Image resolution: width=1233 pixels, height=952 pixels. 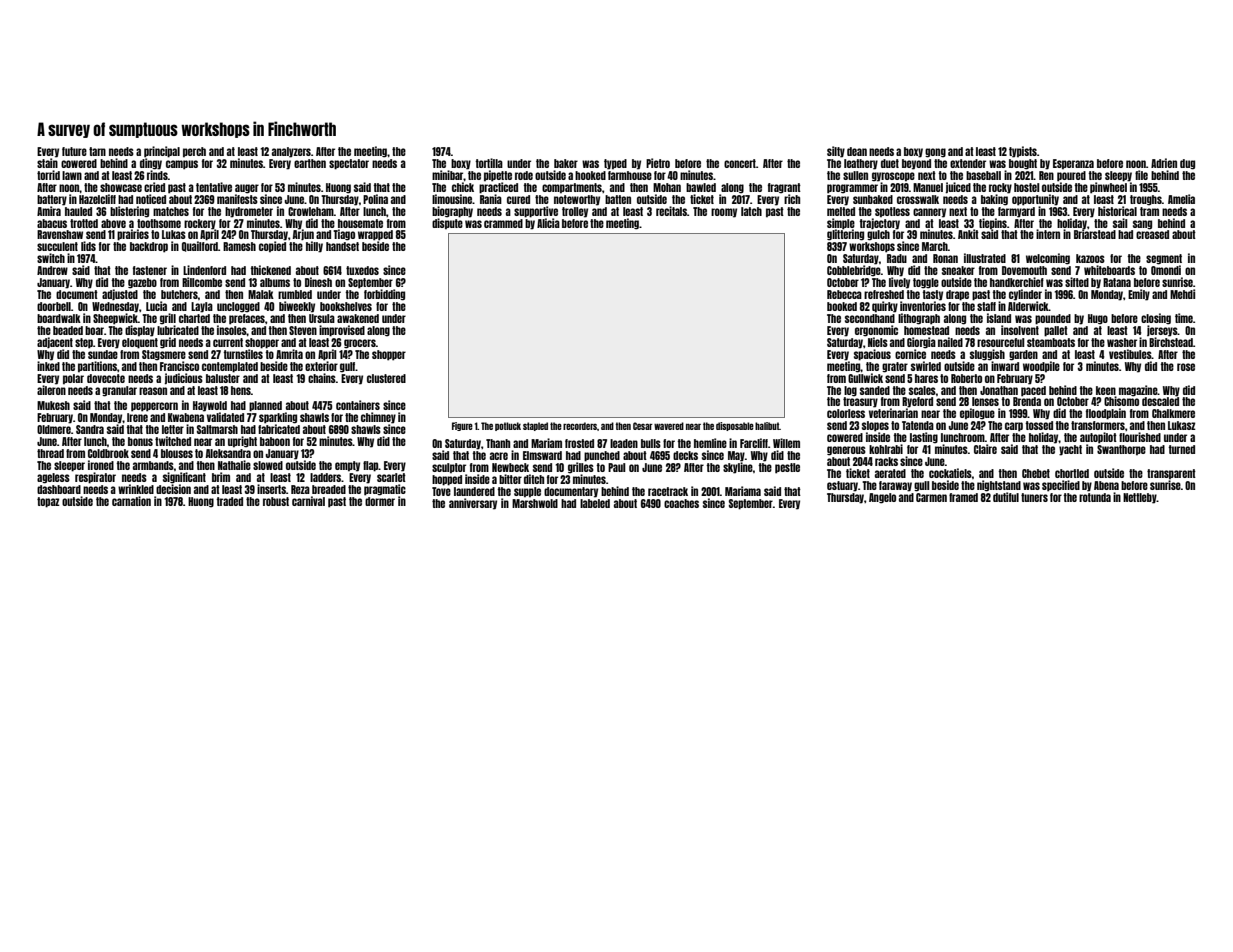 I want to click on Ankit, so click(x=968, y=234).
